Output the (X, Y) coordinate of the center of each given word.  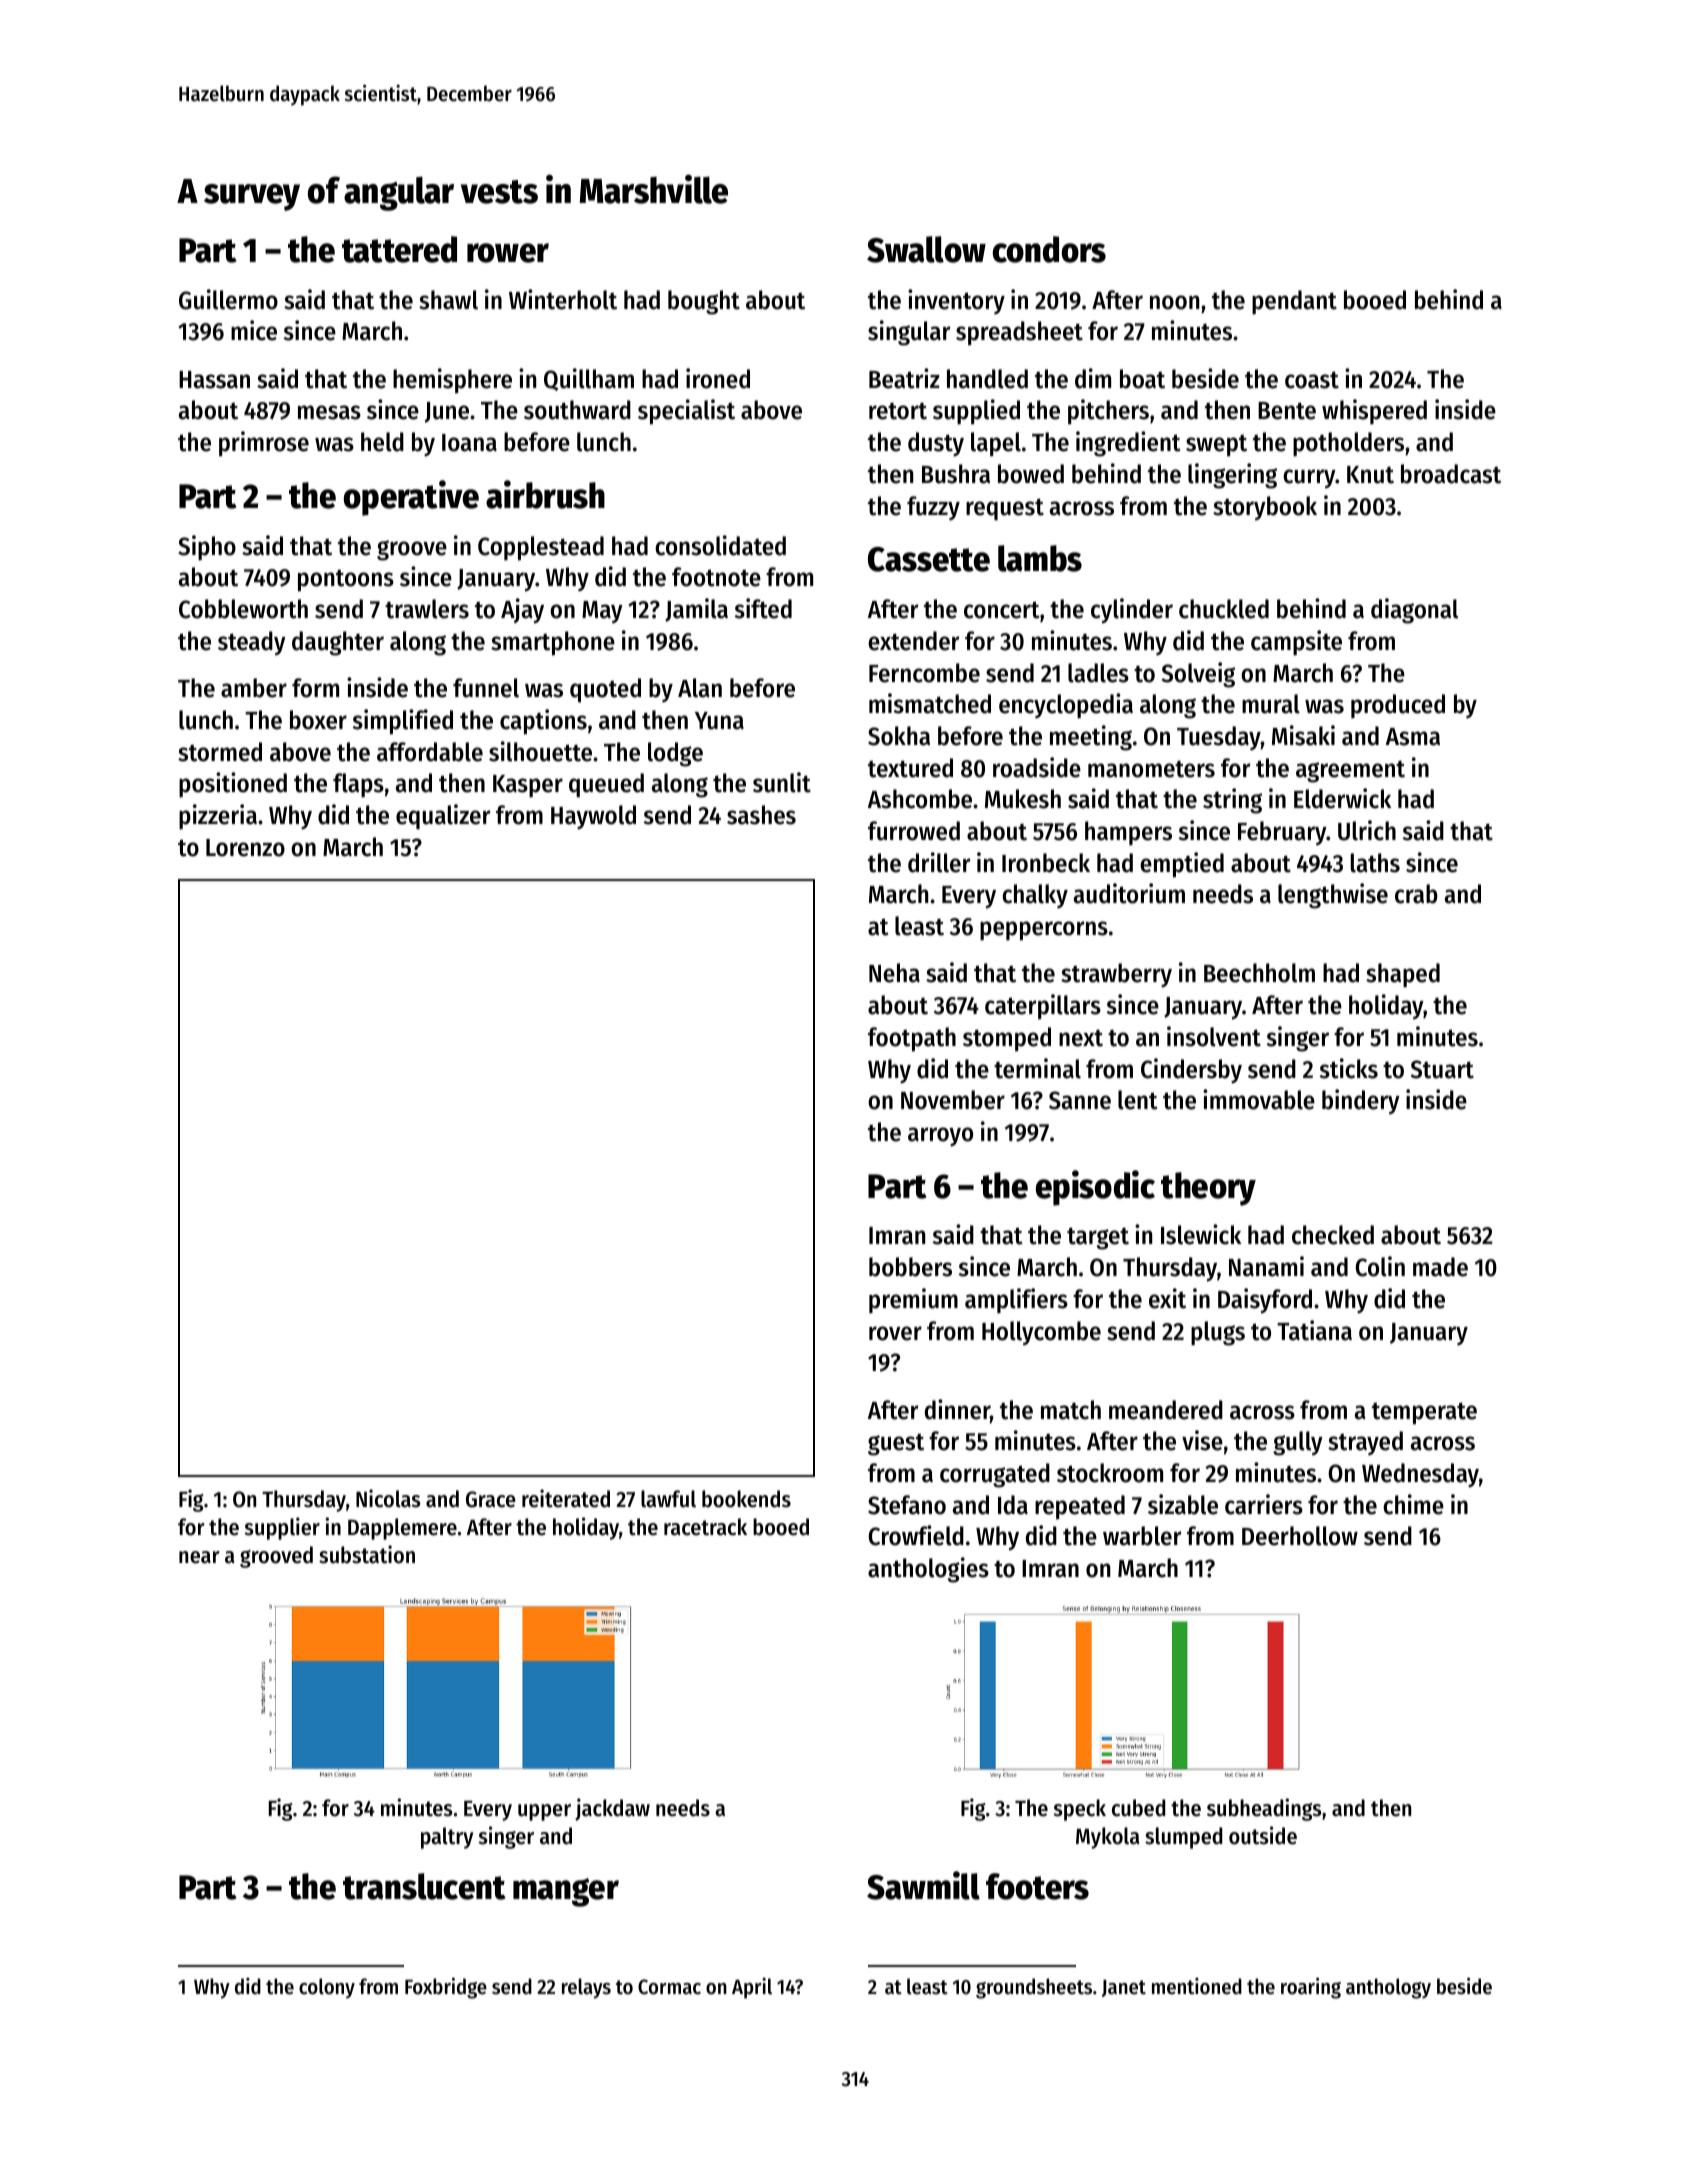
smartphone (553, 643)
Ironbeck (1046, 863)
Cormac (669, 1987)
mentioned (1197, 1986)
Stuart (1442, 1069)
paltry (447, 1838)
